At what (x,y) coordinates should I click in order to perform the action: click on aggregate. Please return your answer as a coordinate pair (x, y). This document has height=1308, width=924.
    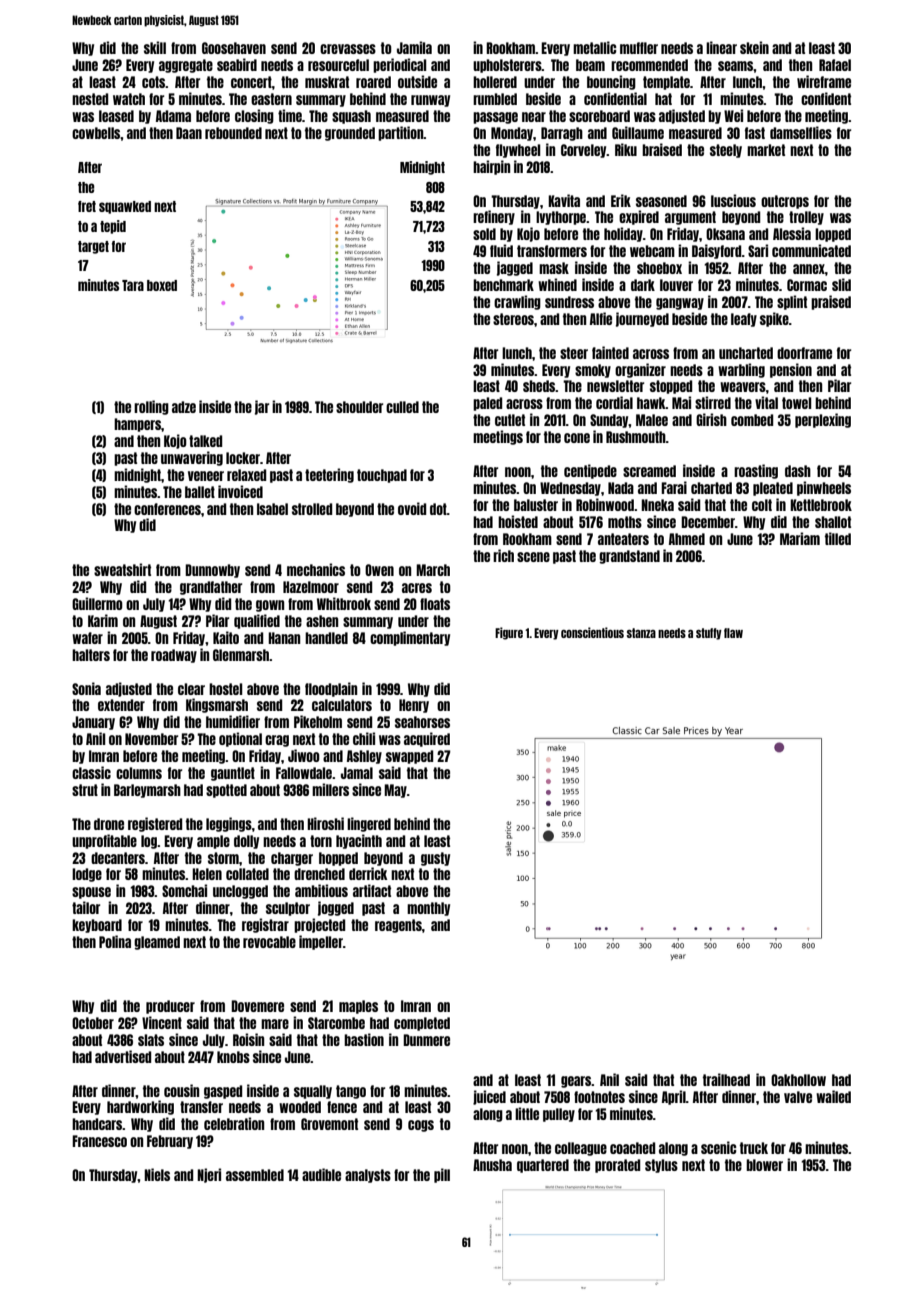
    Looking at the image, I should click on (186, 66).
